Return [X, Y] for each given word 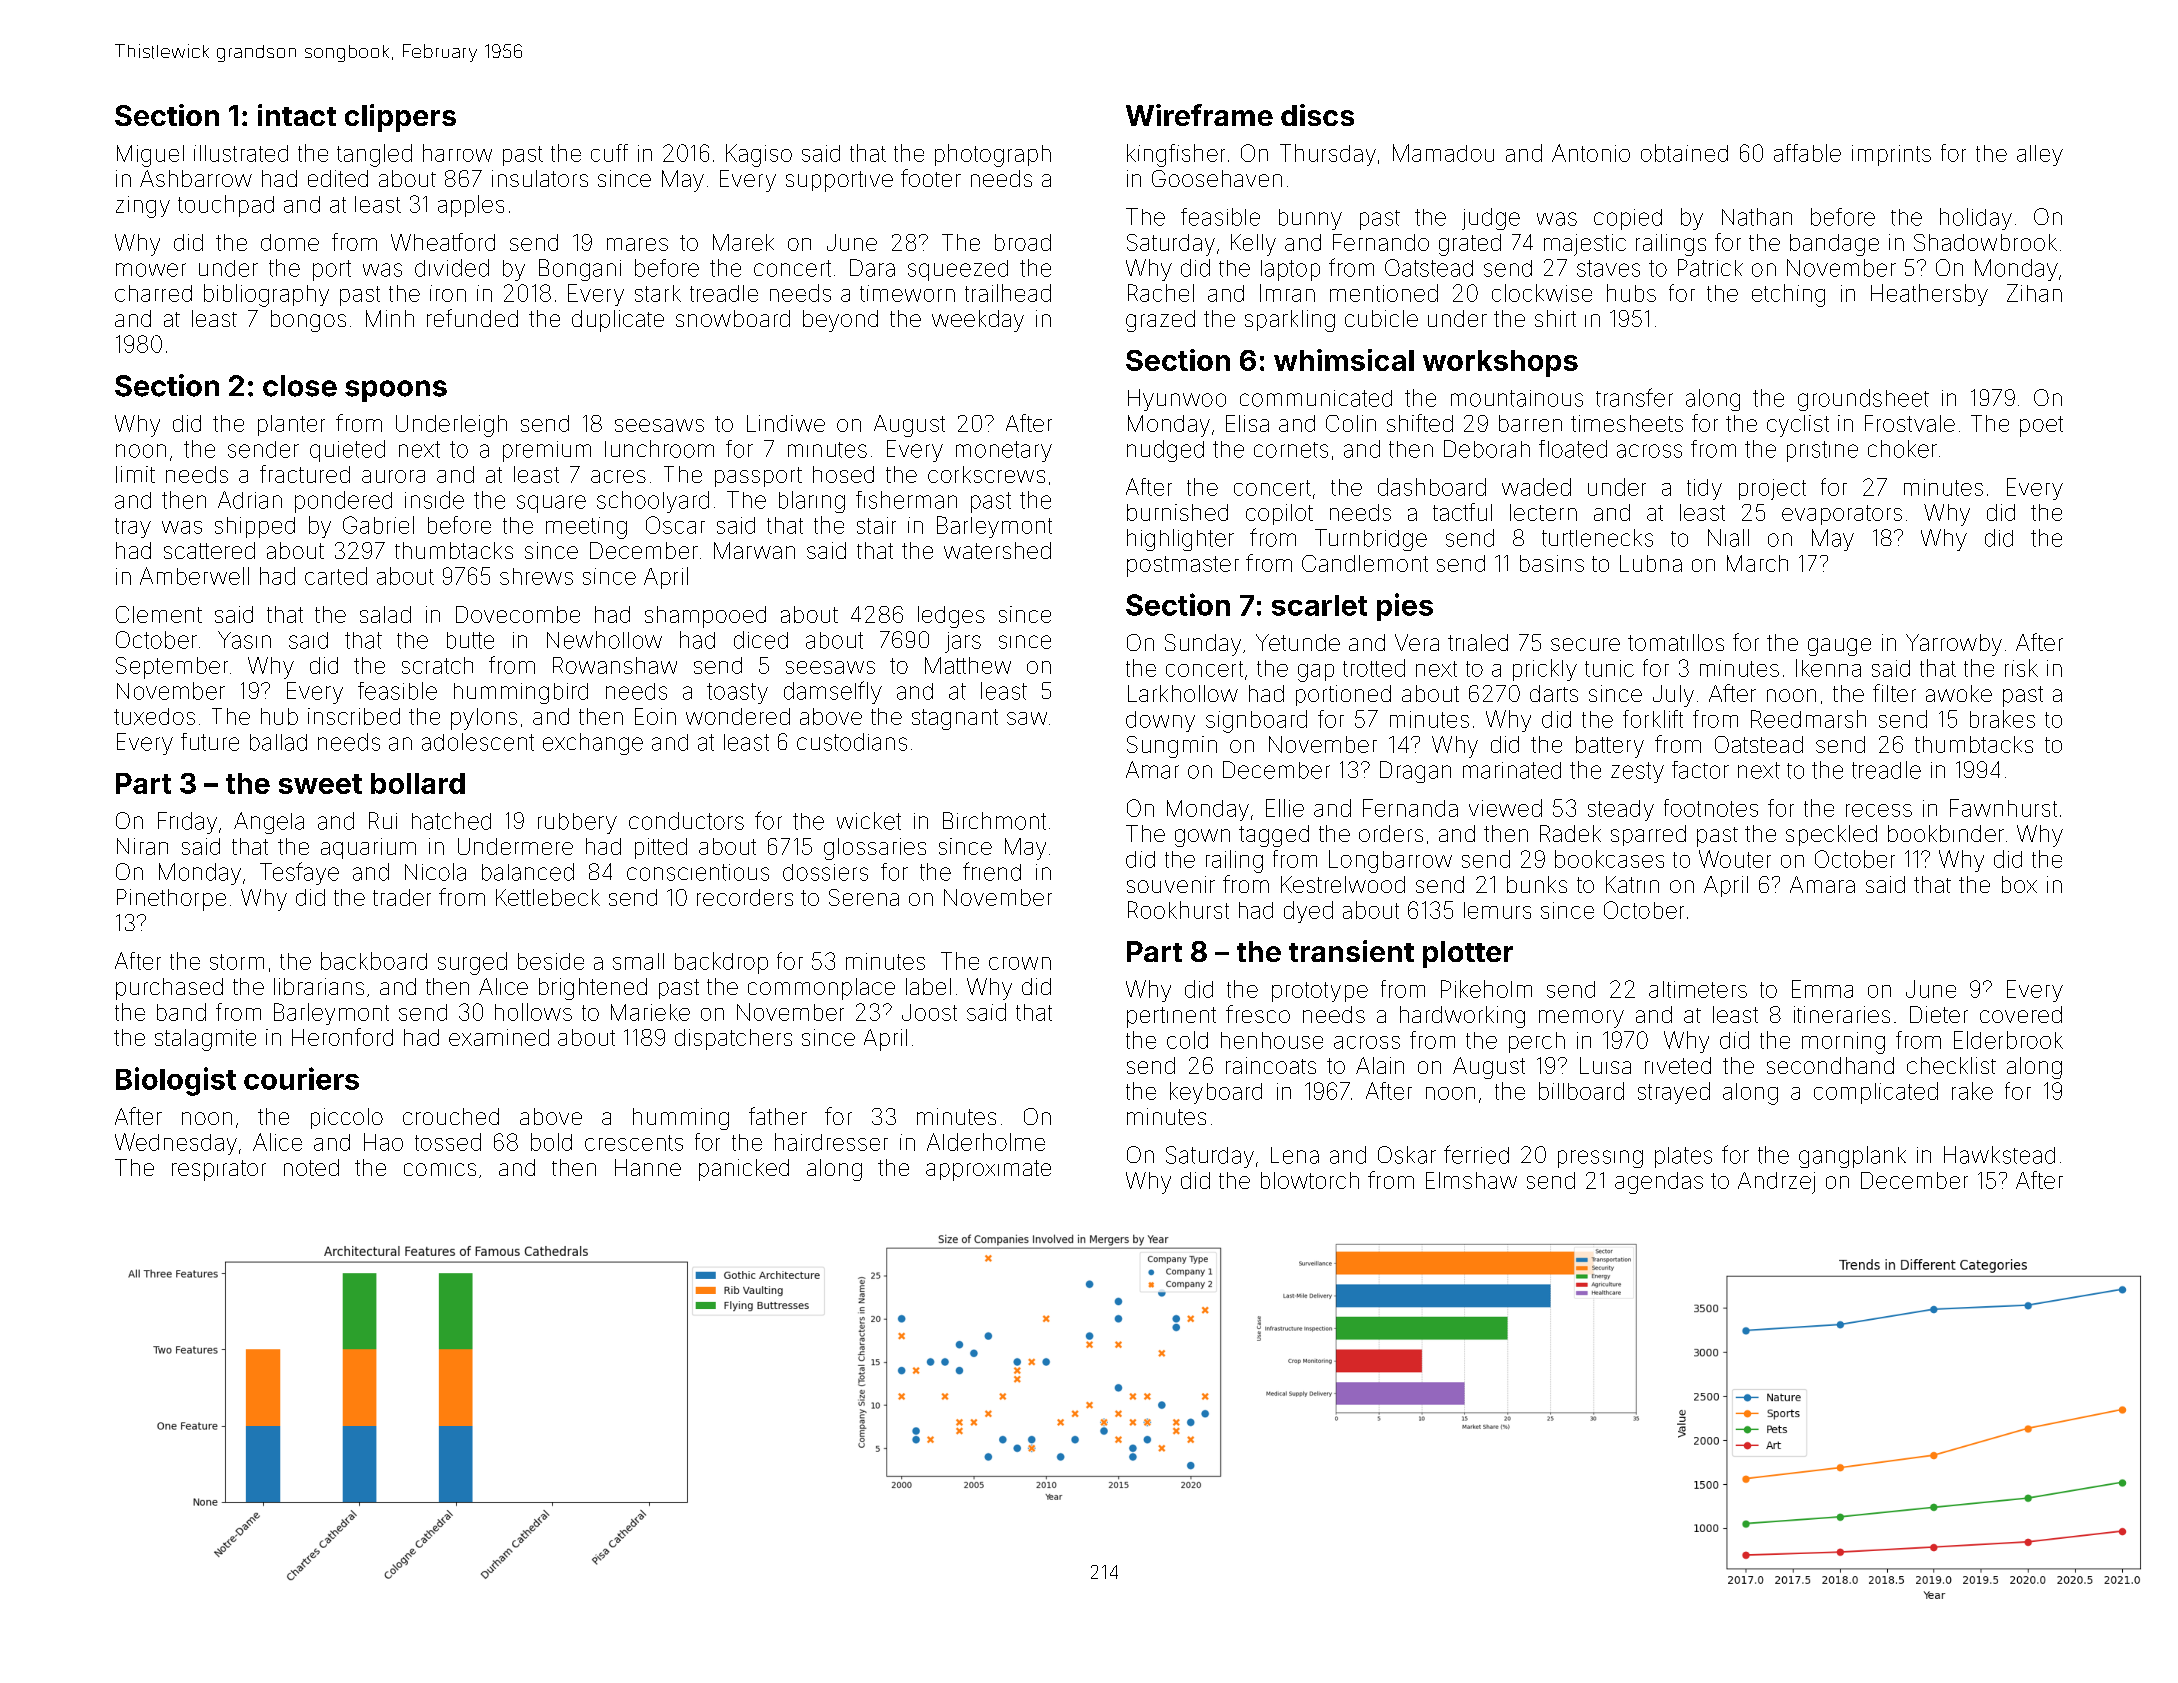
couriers [301, 1078]
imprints [1891, 155]
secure [1585, 644]
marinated [1512, 770]
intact [297, 115]
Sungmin [1172, 747]
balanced [528, 872]
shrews [536, 576]
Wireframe [1199, 115]
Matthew [968, 665]
